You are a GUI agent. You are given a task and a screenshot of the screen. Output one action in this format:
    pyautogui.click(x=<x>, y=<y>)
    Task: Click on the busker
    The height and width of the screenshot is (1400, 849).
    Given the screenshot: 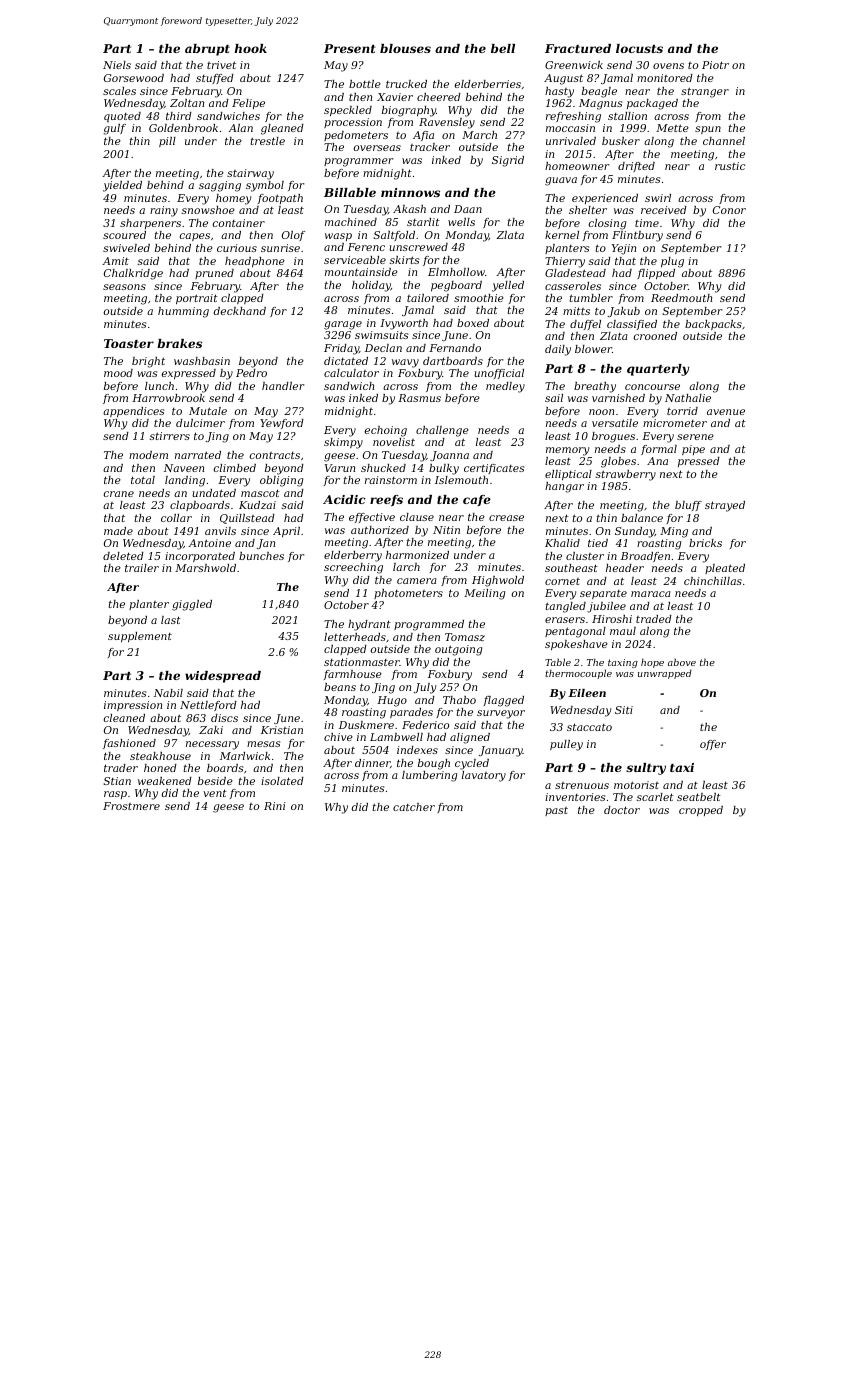 What is the action you would take?
    pyautogui.click(x=621, y=141)
